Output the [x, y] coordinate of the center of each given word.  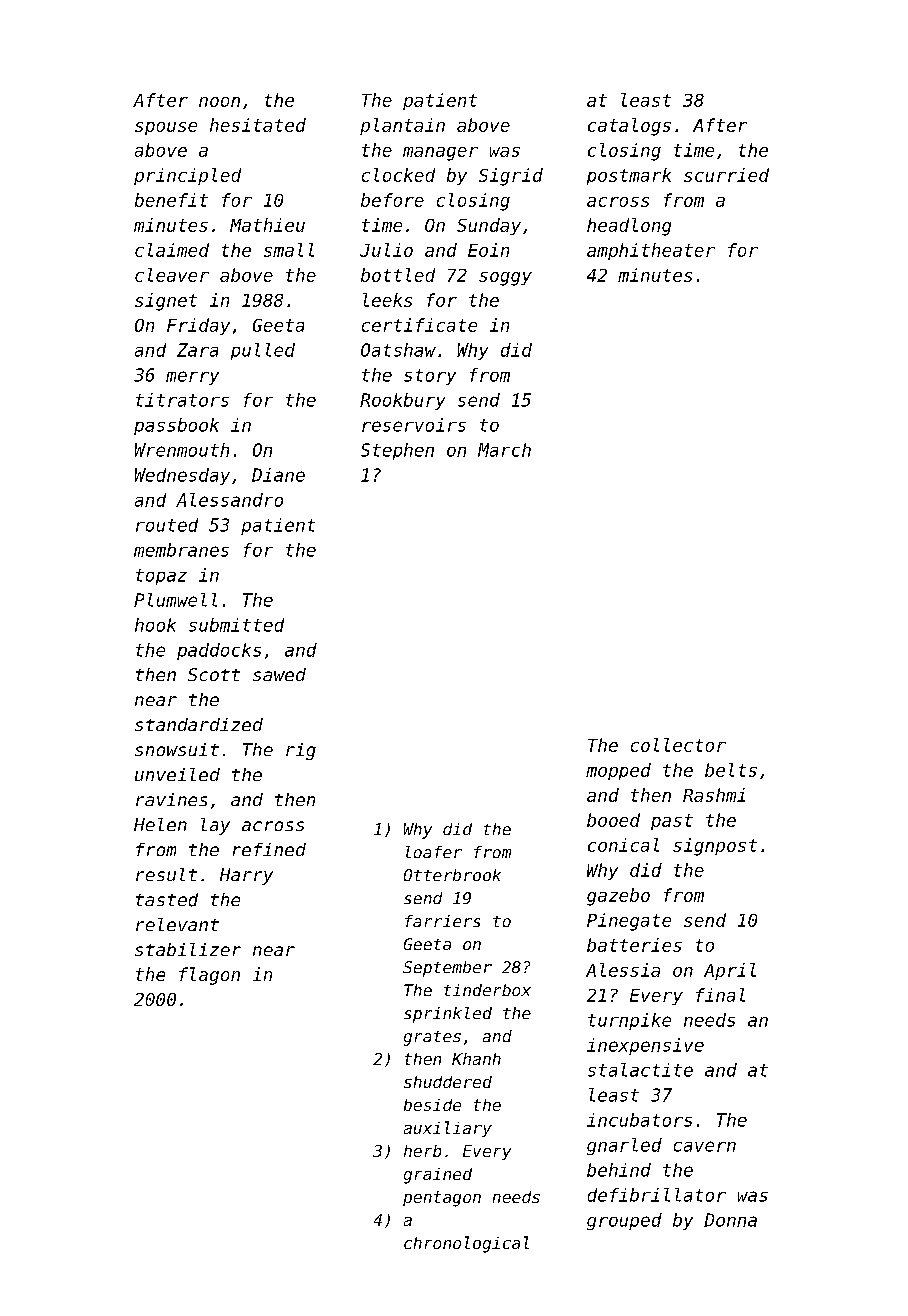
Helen [160, 824]
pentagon [442, 1199]
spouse [166, 128]
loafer [434, 852]
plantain [402, 126]
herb [422, 1151]
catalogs [629, 127]
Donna [730, 1220]
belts [731, 770]
